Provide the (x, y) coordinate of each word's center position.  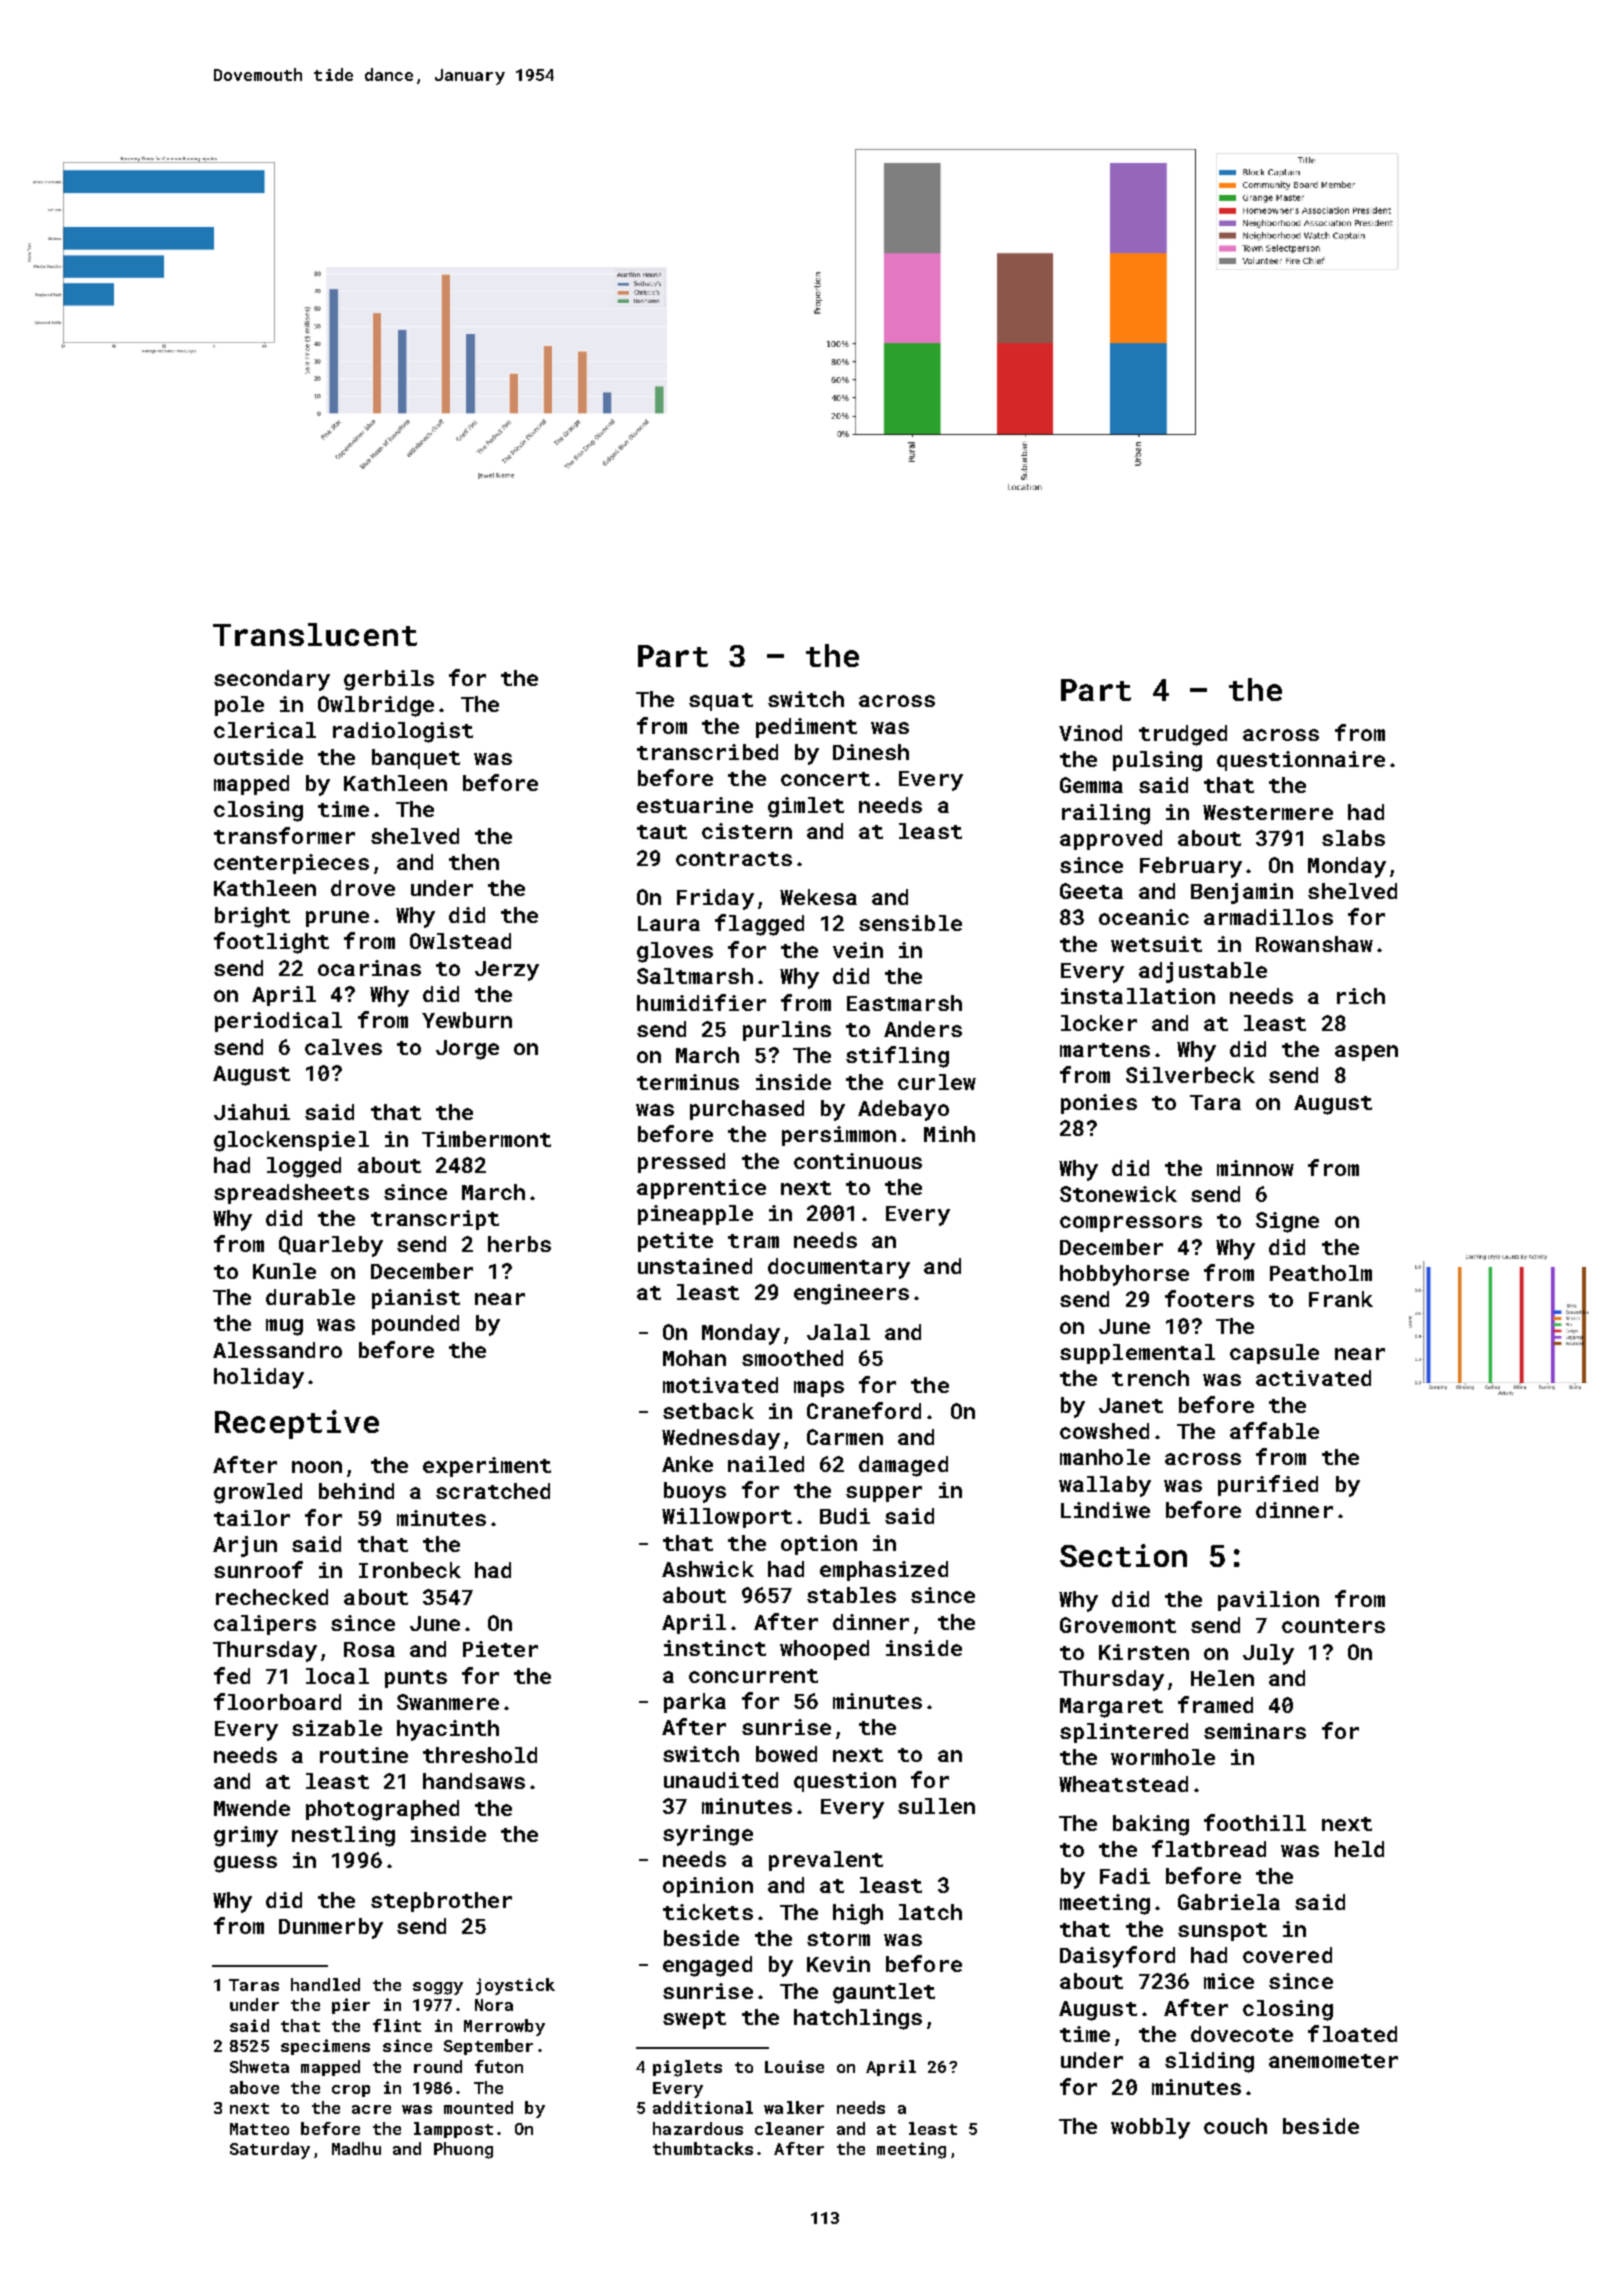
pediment (806, 728)
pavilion (1268, 1601)
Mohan (694, 1358)
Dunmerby (331, 1928)
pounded (415, 1325)
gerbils (389, 680)
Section (1123, 1555)
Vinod (1090, 733)
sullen (936, 1806)
